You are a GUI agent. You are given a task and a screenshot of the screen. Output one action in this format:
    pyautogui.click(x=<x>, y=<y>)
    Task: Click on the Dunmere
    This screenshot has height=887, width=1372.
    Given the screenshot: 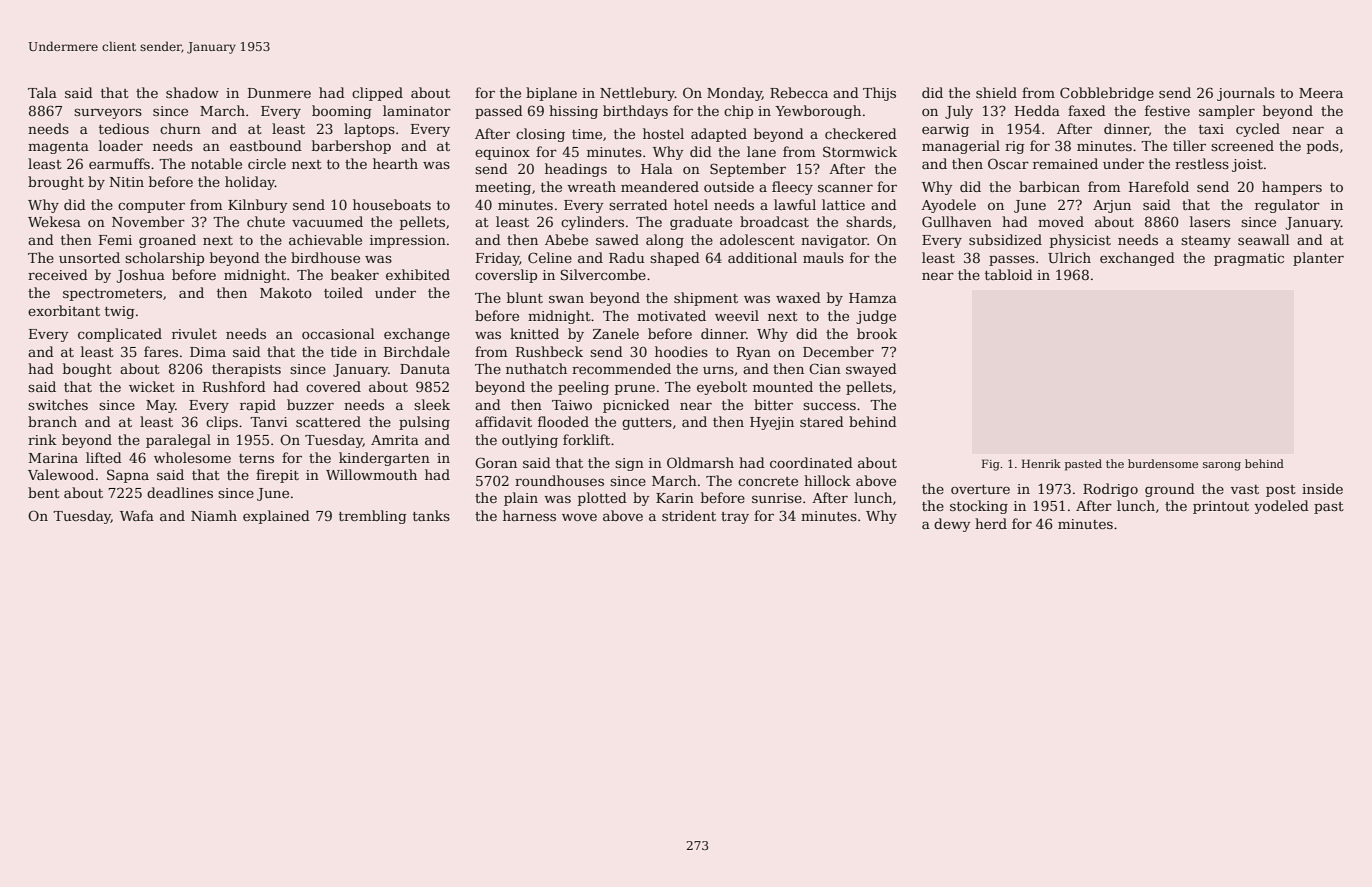 What is the action you would take?
    pyautogui.click(x=279, y=93)
